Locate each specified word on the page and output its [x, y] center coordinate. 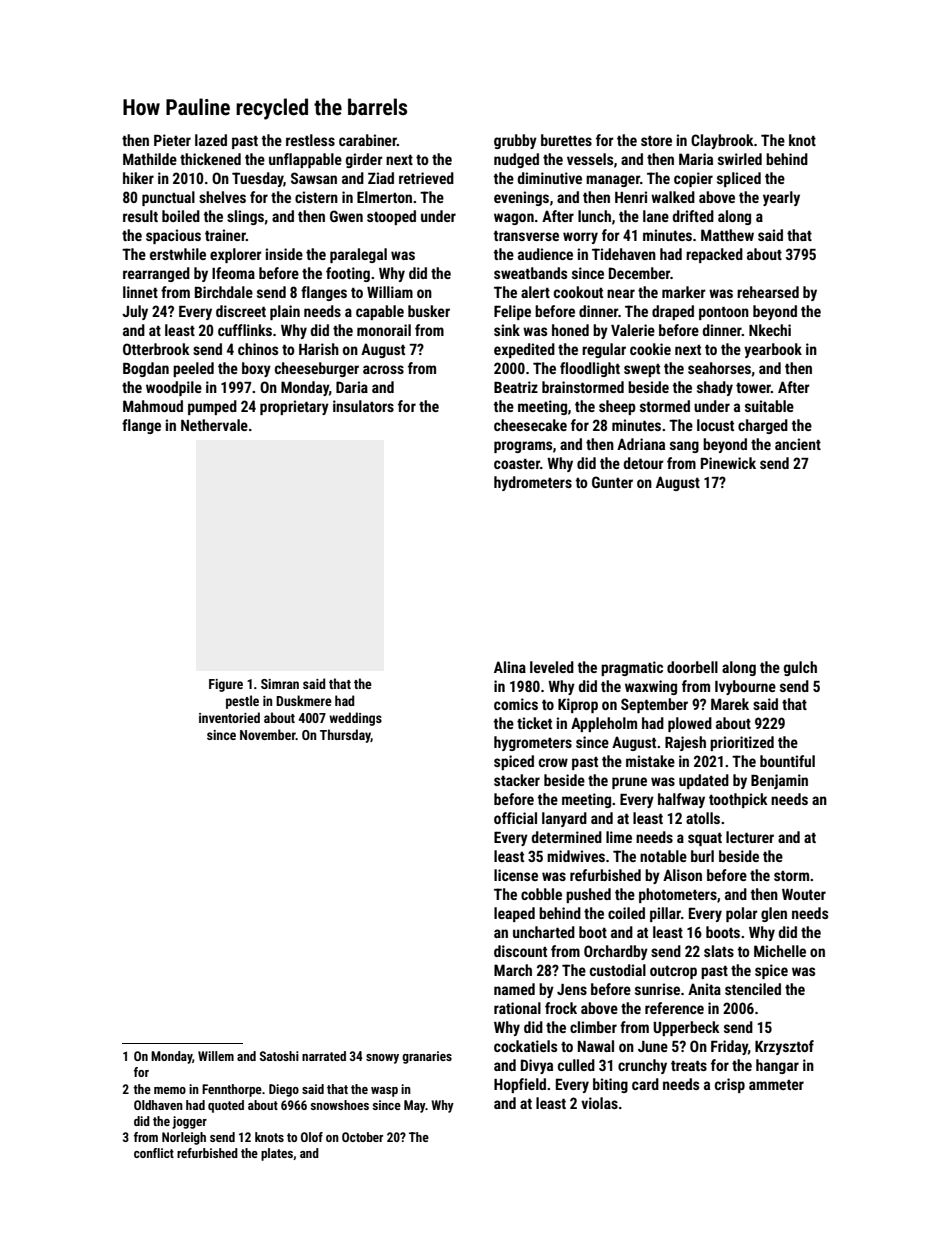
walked [673, 197]
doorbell [692, 667]
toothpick [738, 800]
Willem [216, 1056]
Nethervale [214, 425]
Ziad [381, 178]
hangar [777, 1066]
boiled [181, 216]
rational [517, 1008]
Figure [226, 685]
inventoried [229, 717]
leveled [552, 667]
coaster [517, 464]
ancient [798, 444]
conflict [154, 1153]
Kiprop [578, 705]
